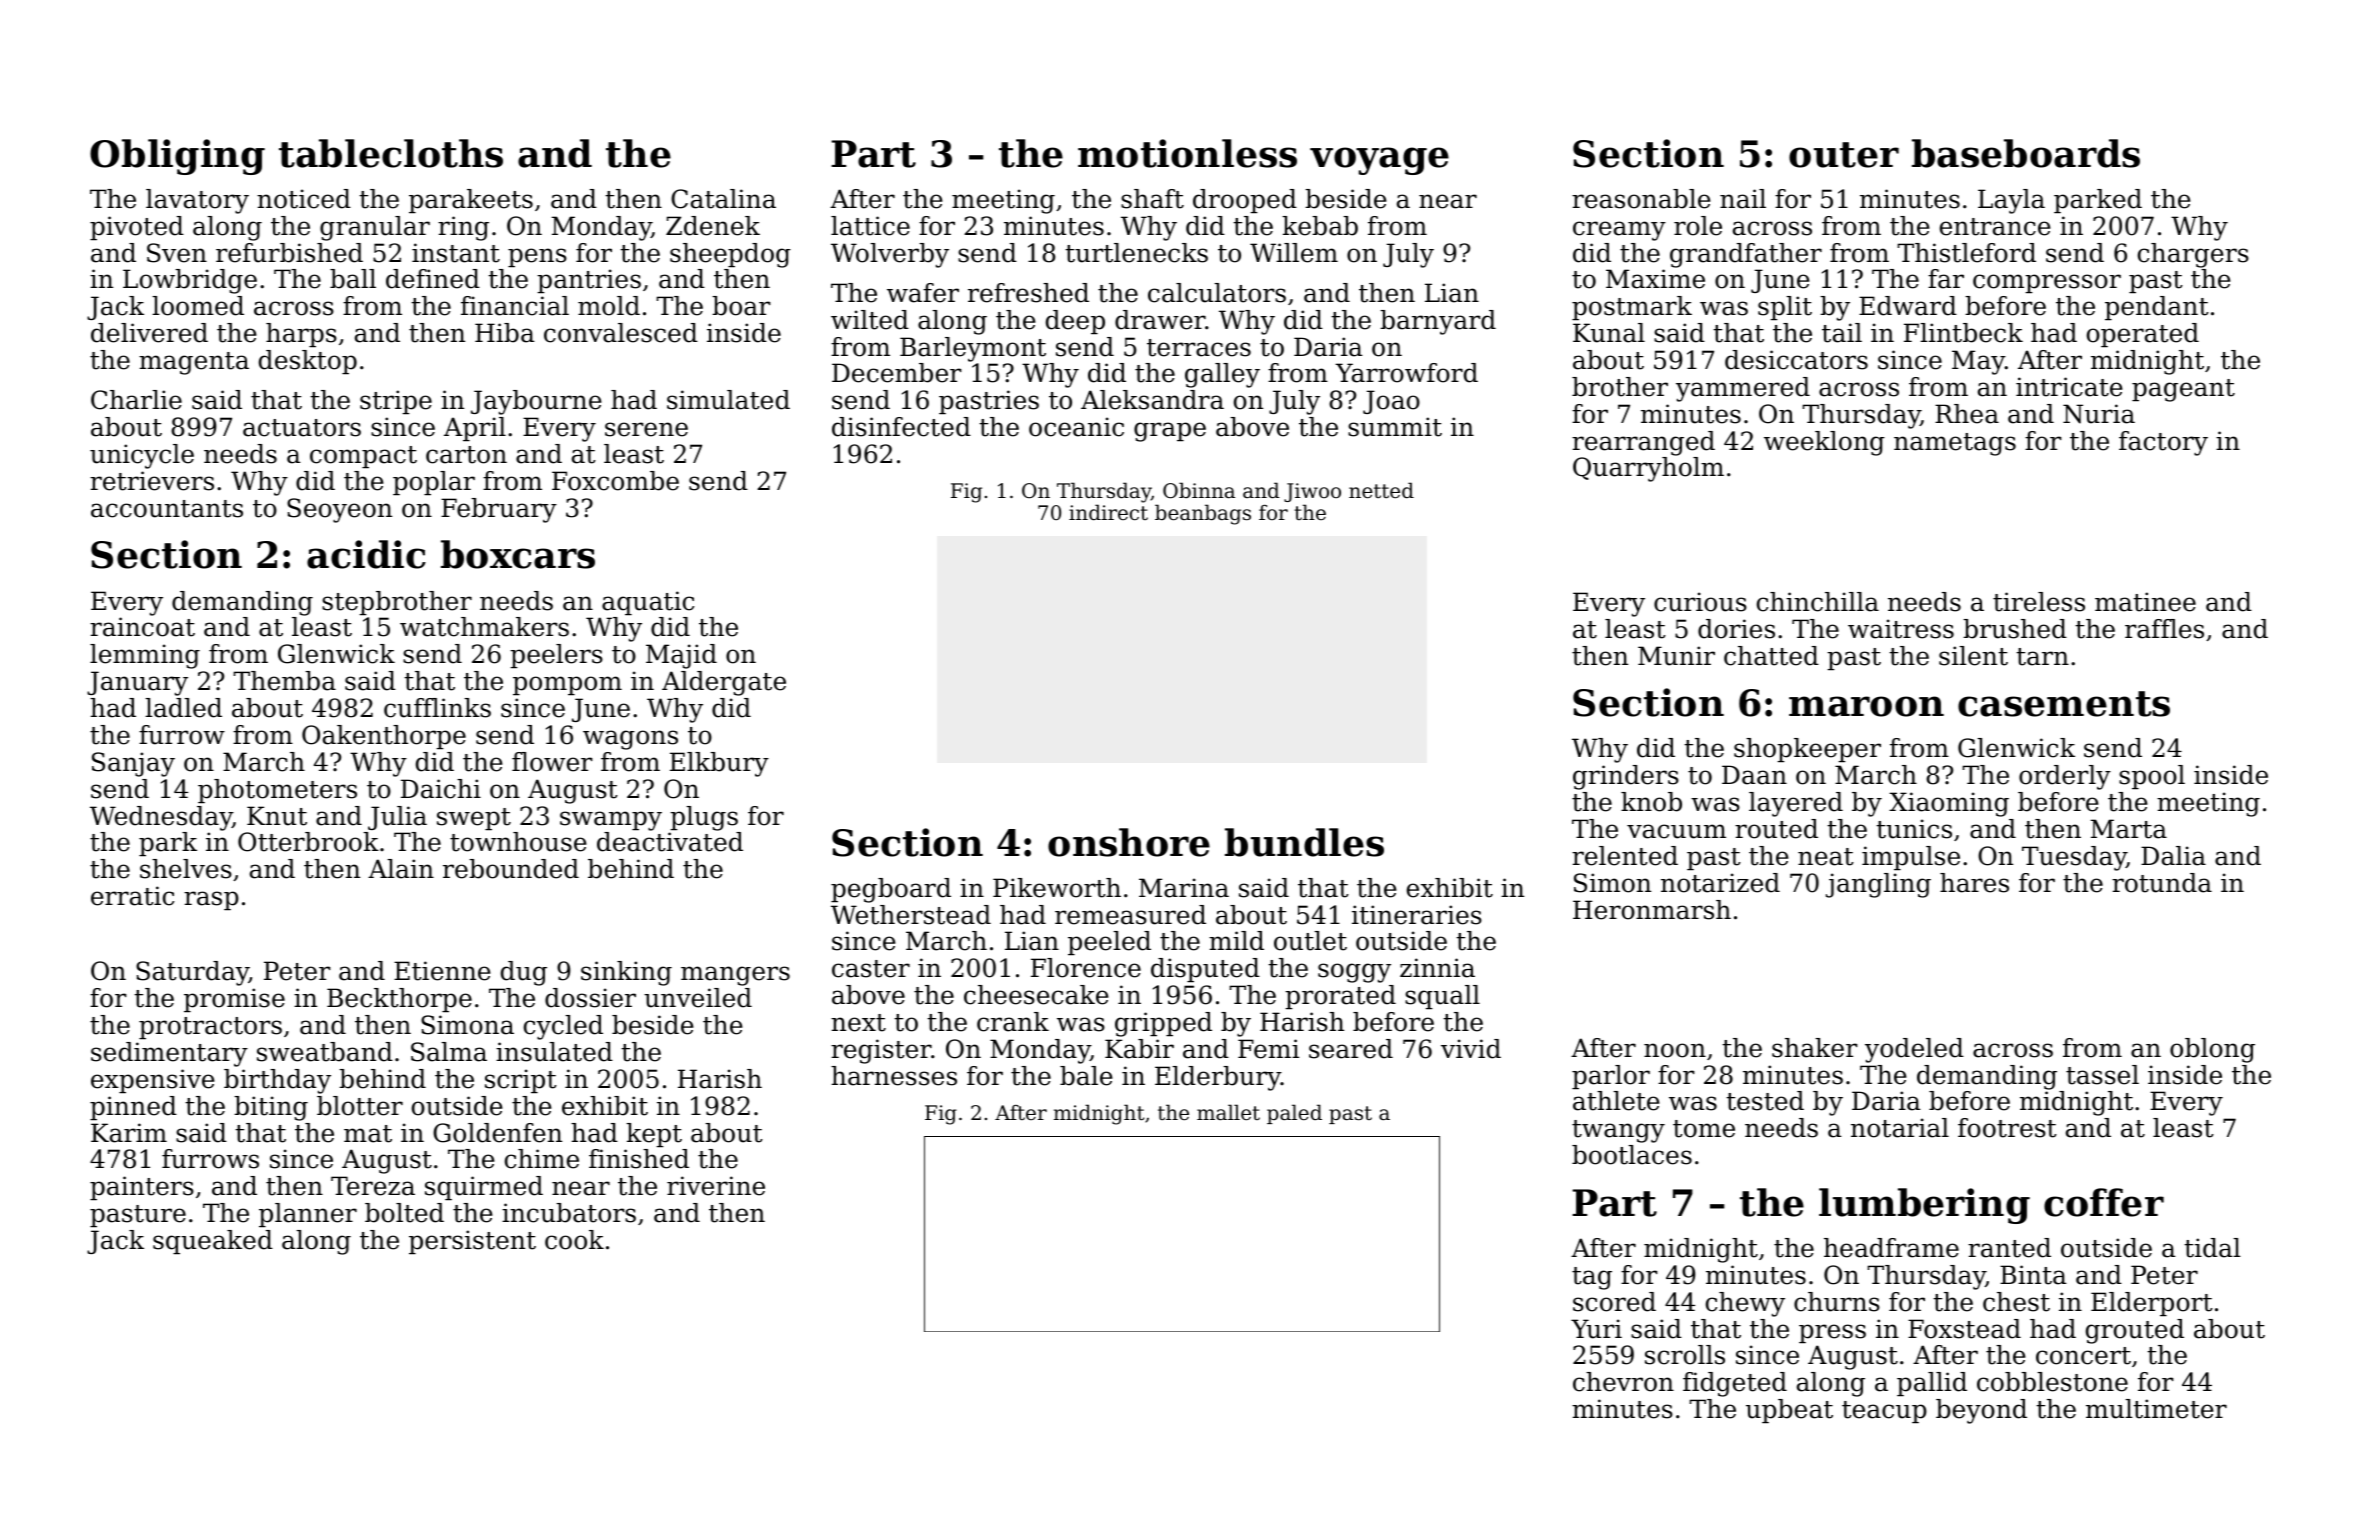 The image size is (2364, 1530). I want to click on Wednesday, so click(161, 818).
